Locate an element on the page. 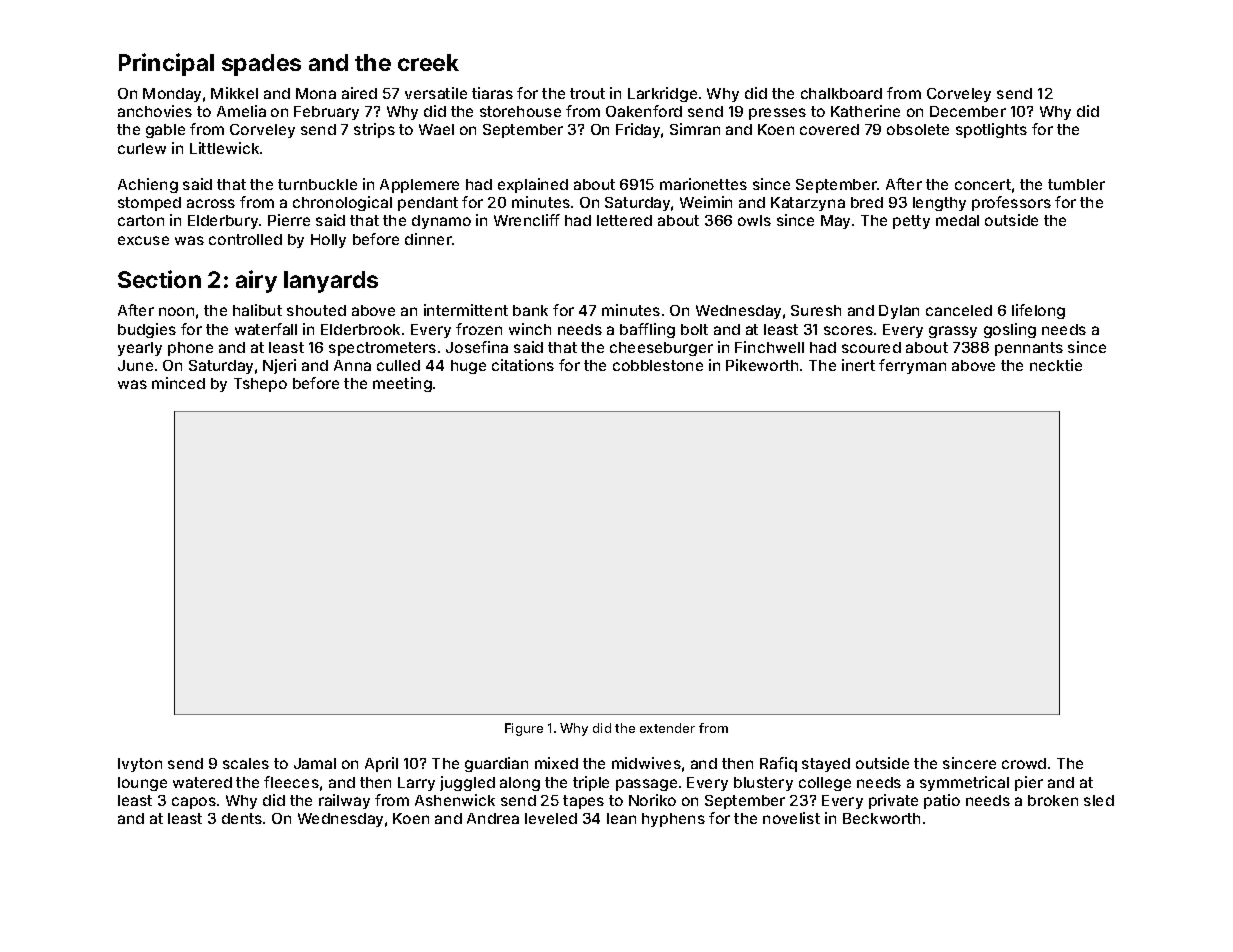  scores is located at coordinates (848, 330).
